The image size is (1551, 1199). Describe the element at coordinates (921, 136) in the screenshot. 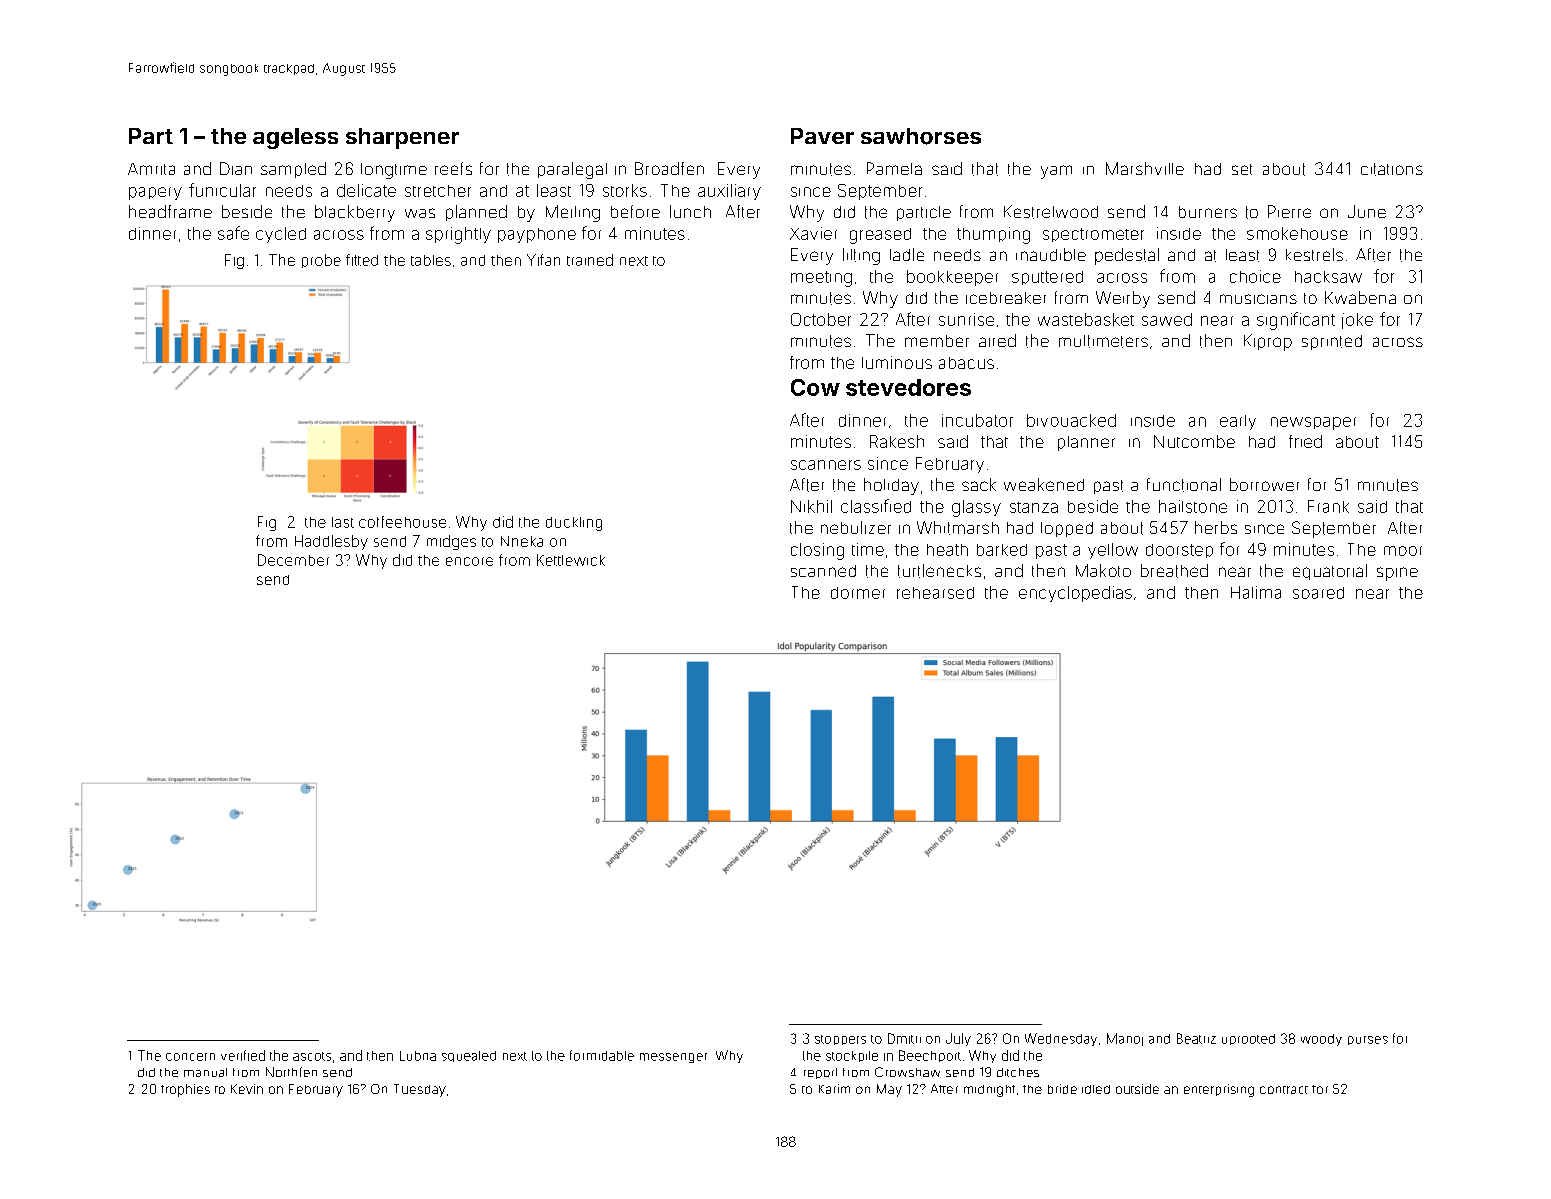

I see `sawhorses` at that location.
